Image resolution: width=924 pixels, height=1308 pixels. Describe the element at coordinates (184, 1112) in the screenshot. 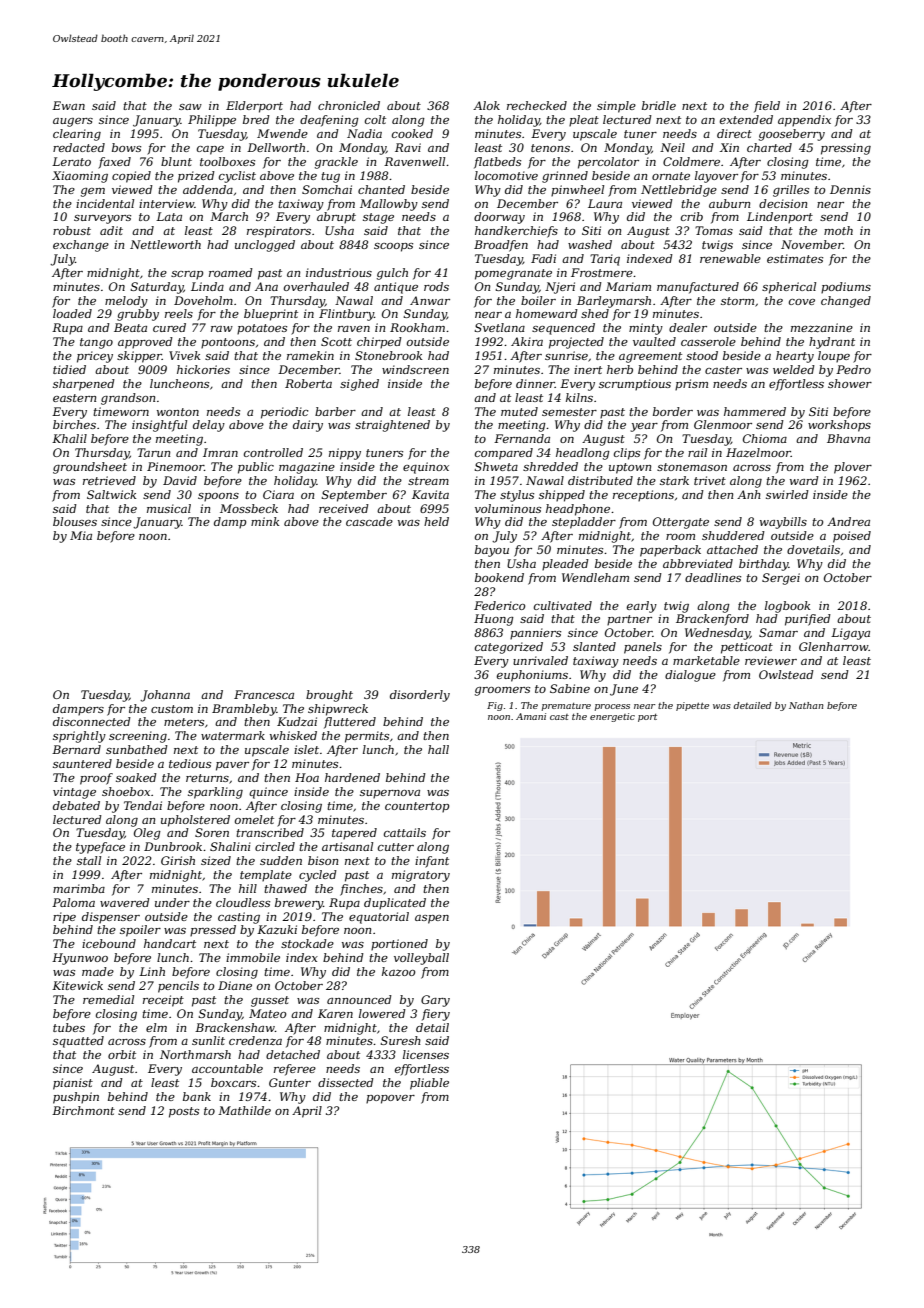

I see `posts` at that location.
